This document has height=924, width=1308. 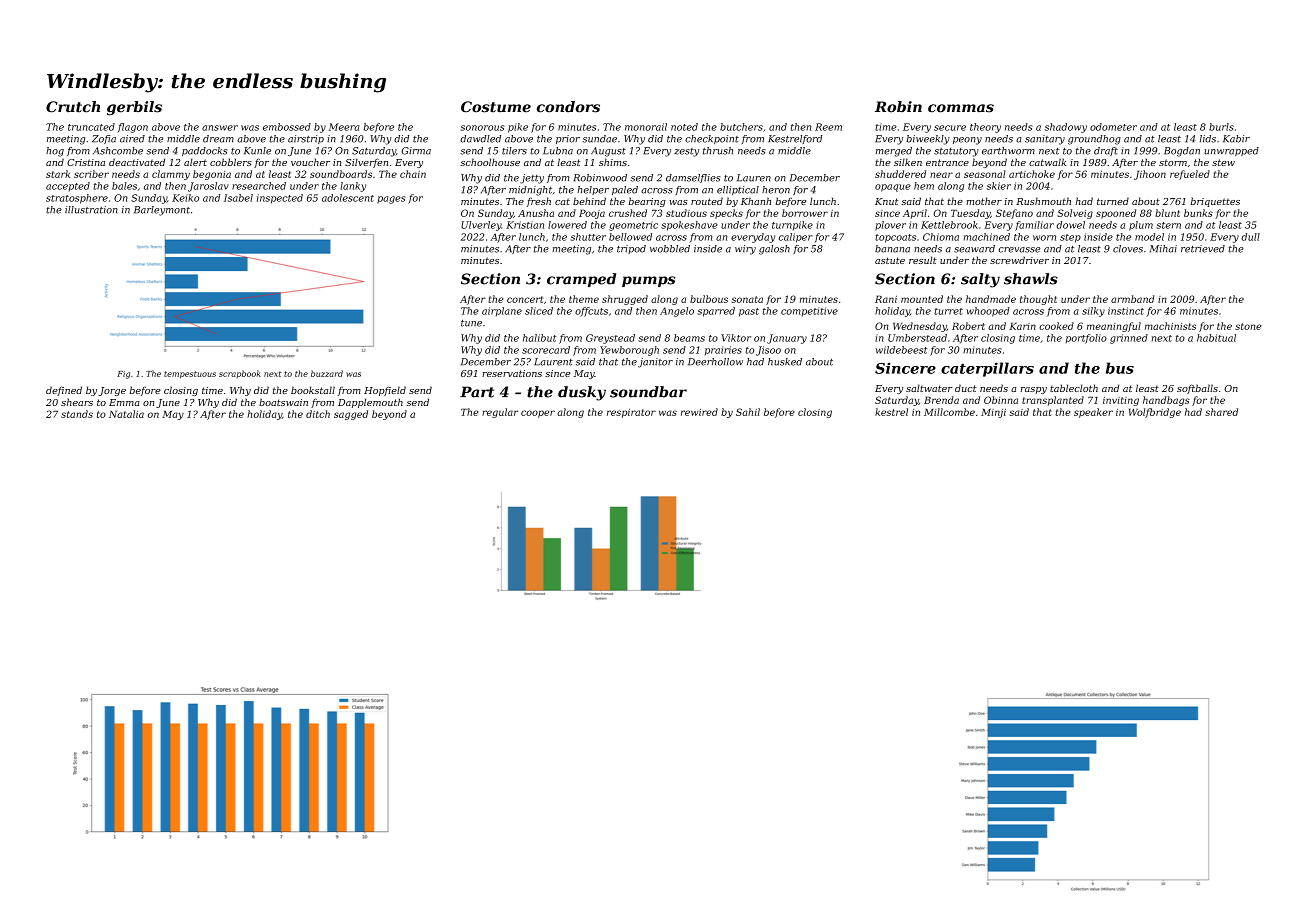 I want to click on scrapbook, so click(x=240, y=374).
